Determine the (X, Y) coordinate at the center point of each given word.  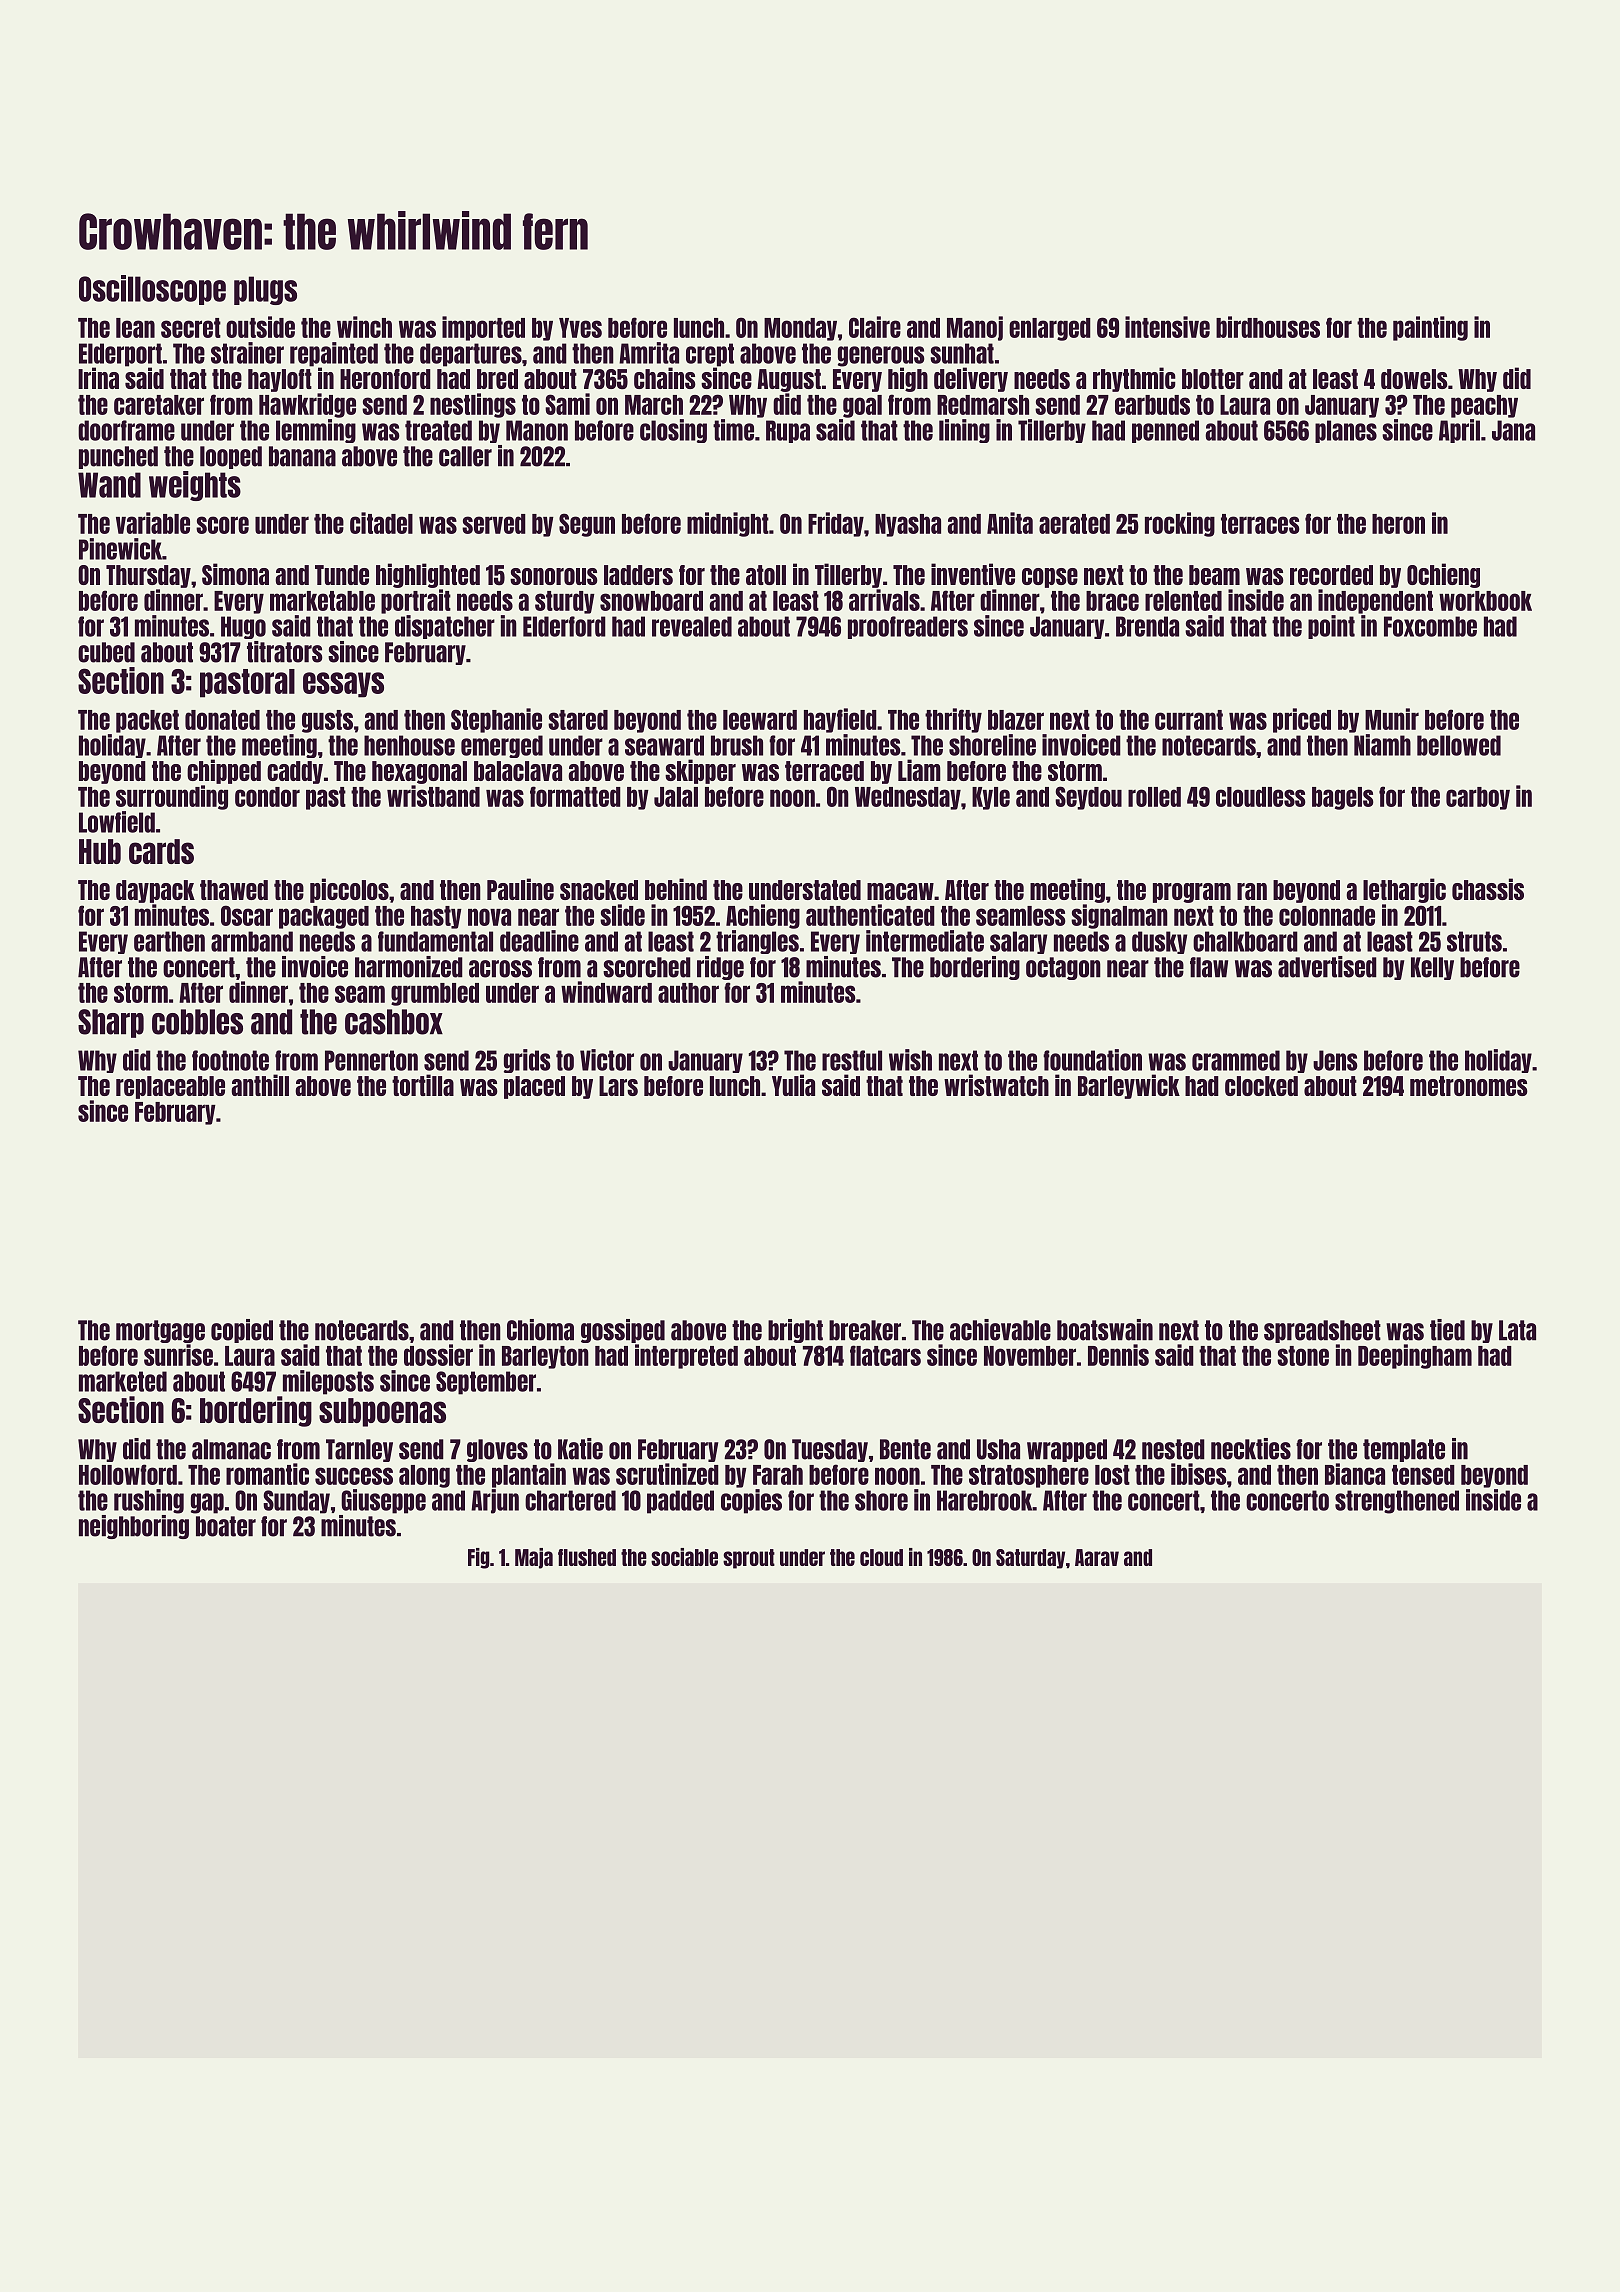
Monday (800, 329)
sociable (684, 1557)
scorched (647, 967)
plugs (265, 290)
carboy (1478, 798)
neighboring (134, 1527)
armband (252, 941)
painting (1430, 328)
